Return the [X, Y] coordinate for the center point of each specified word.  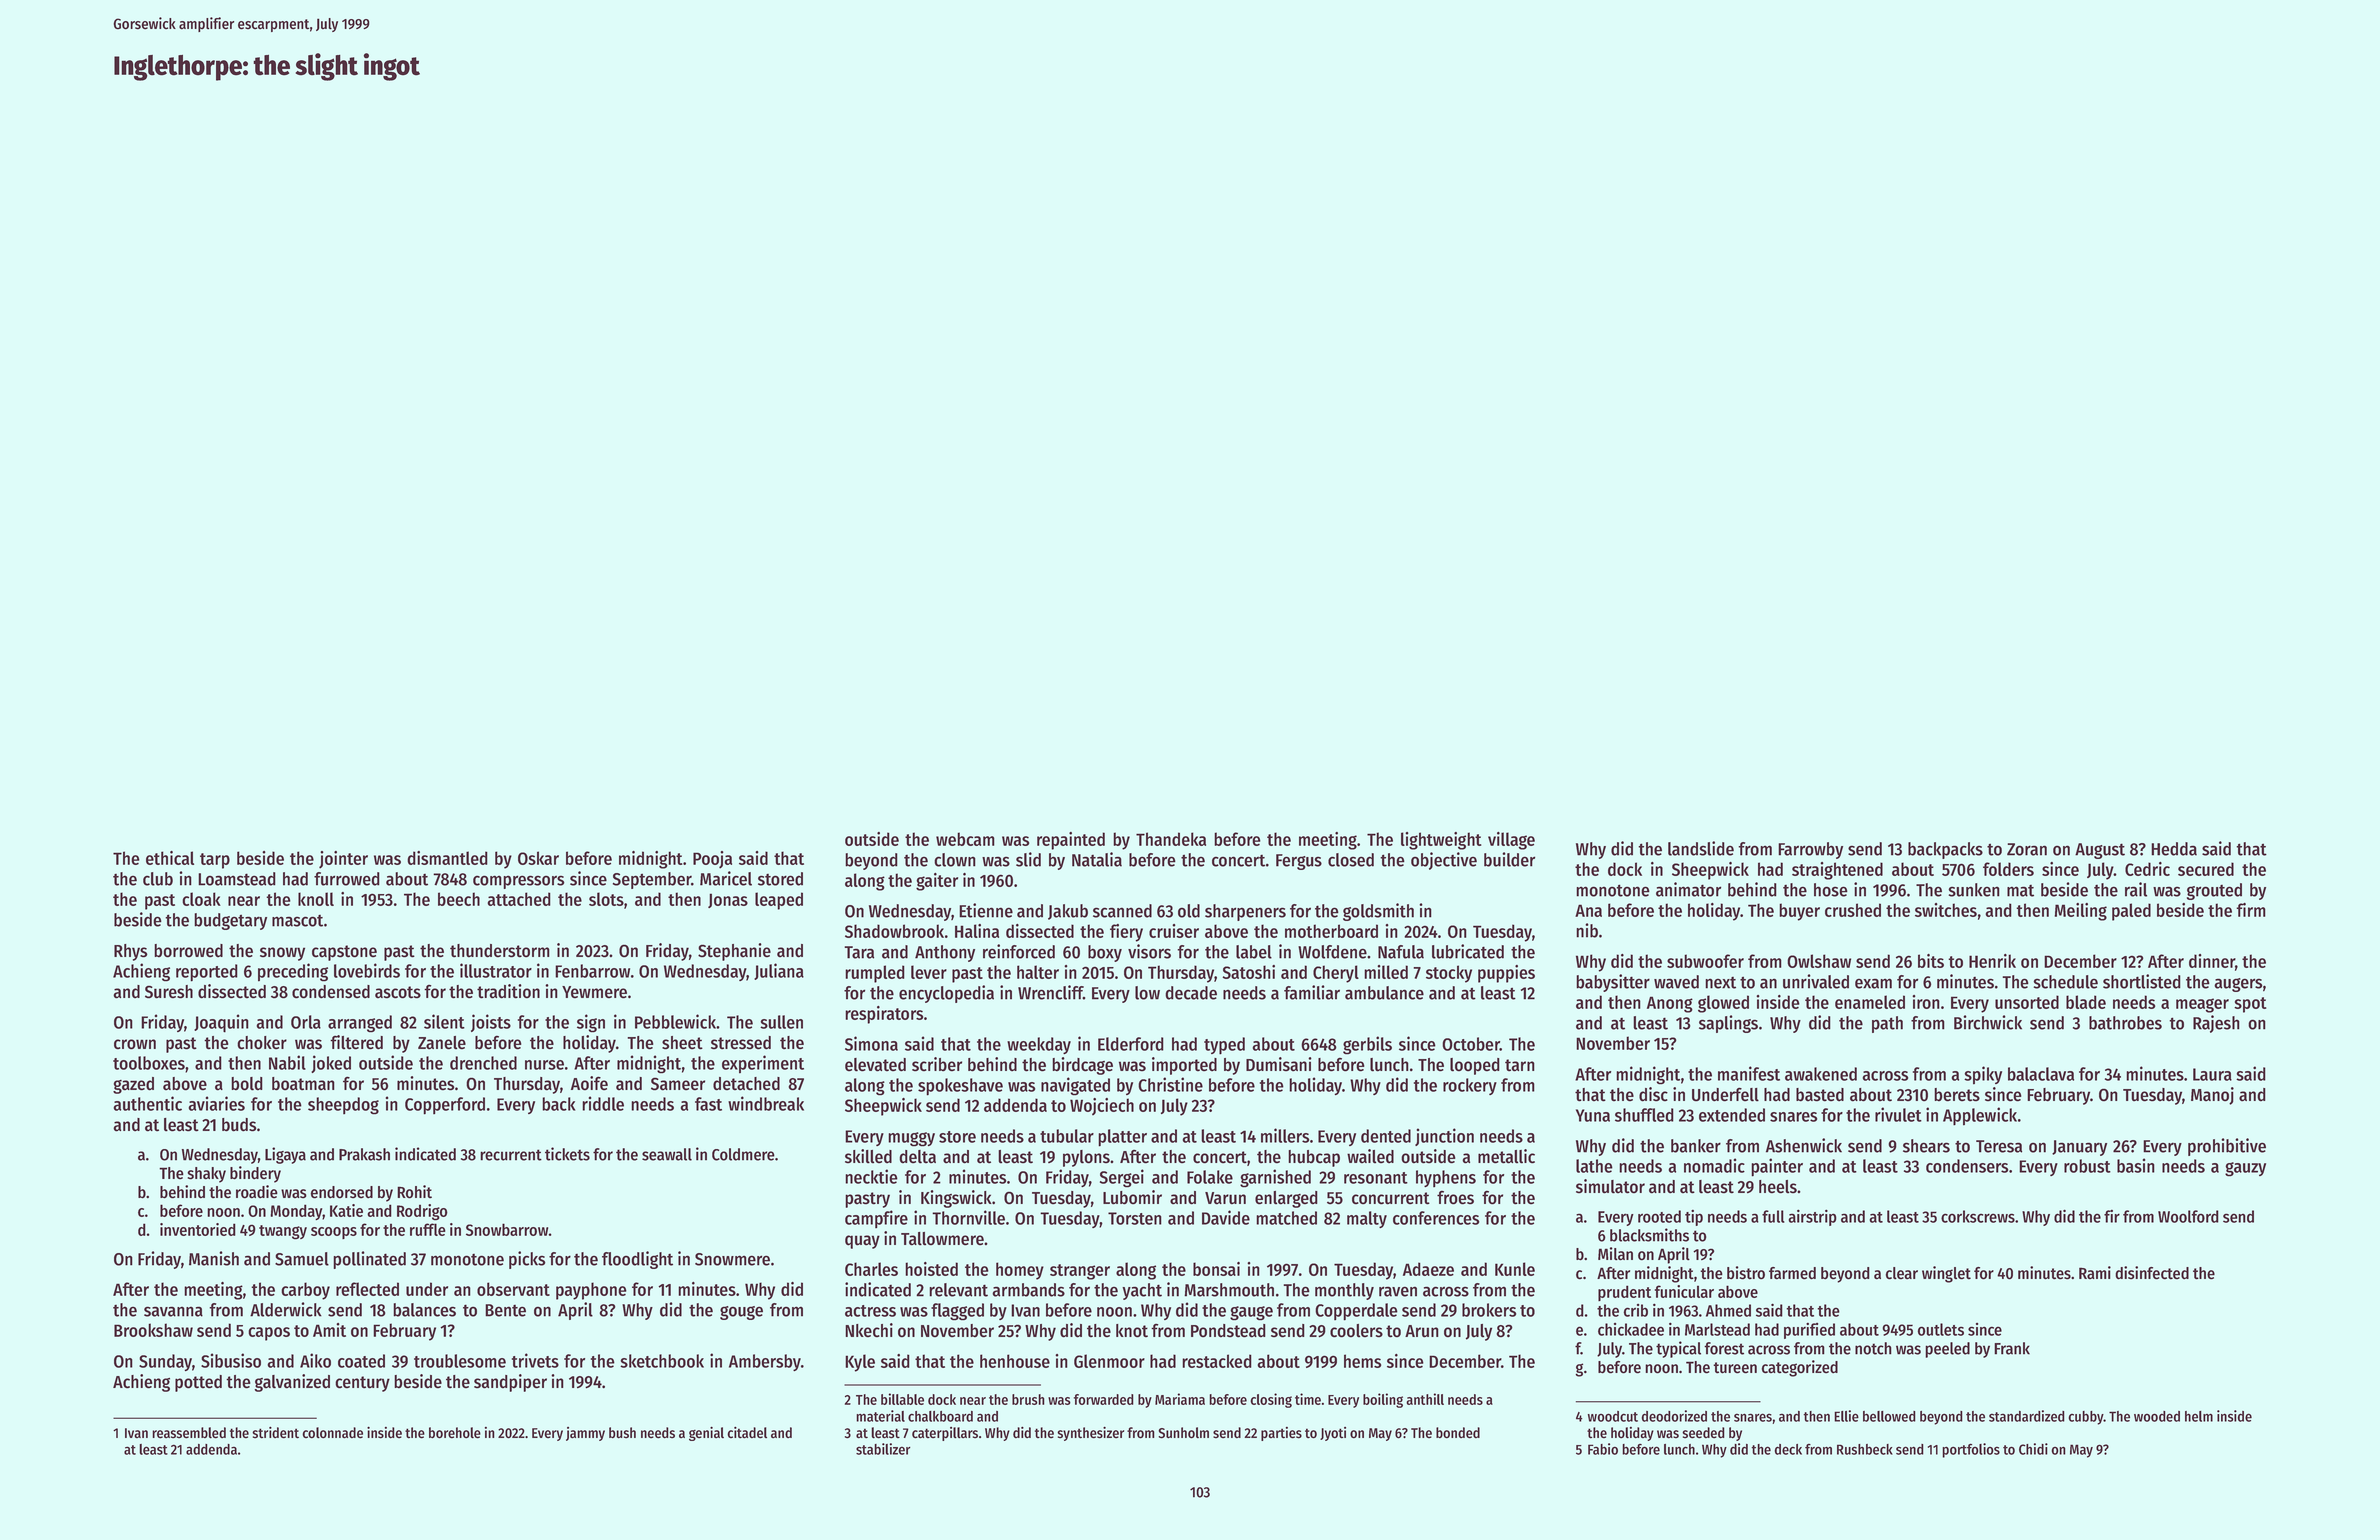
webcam [965, 839]
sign [591, 1023]
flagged [957, 1312]
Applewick [1980, 1116]
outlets [1941, 1329]
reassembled [189, 1433]
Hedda [2174, 849]
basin [2136, 1165]
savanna [173, 1311]
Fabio [1603, 1449]
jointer [343, 860]
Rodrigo [422, 1212]
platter [1122, 1138]
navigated [1075, 1086]
